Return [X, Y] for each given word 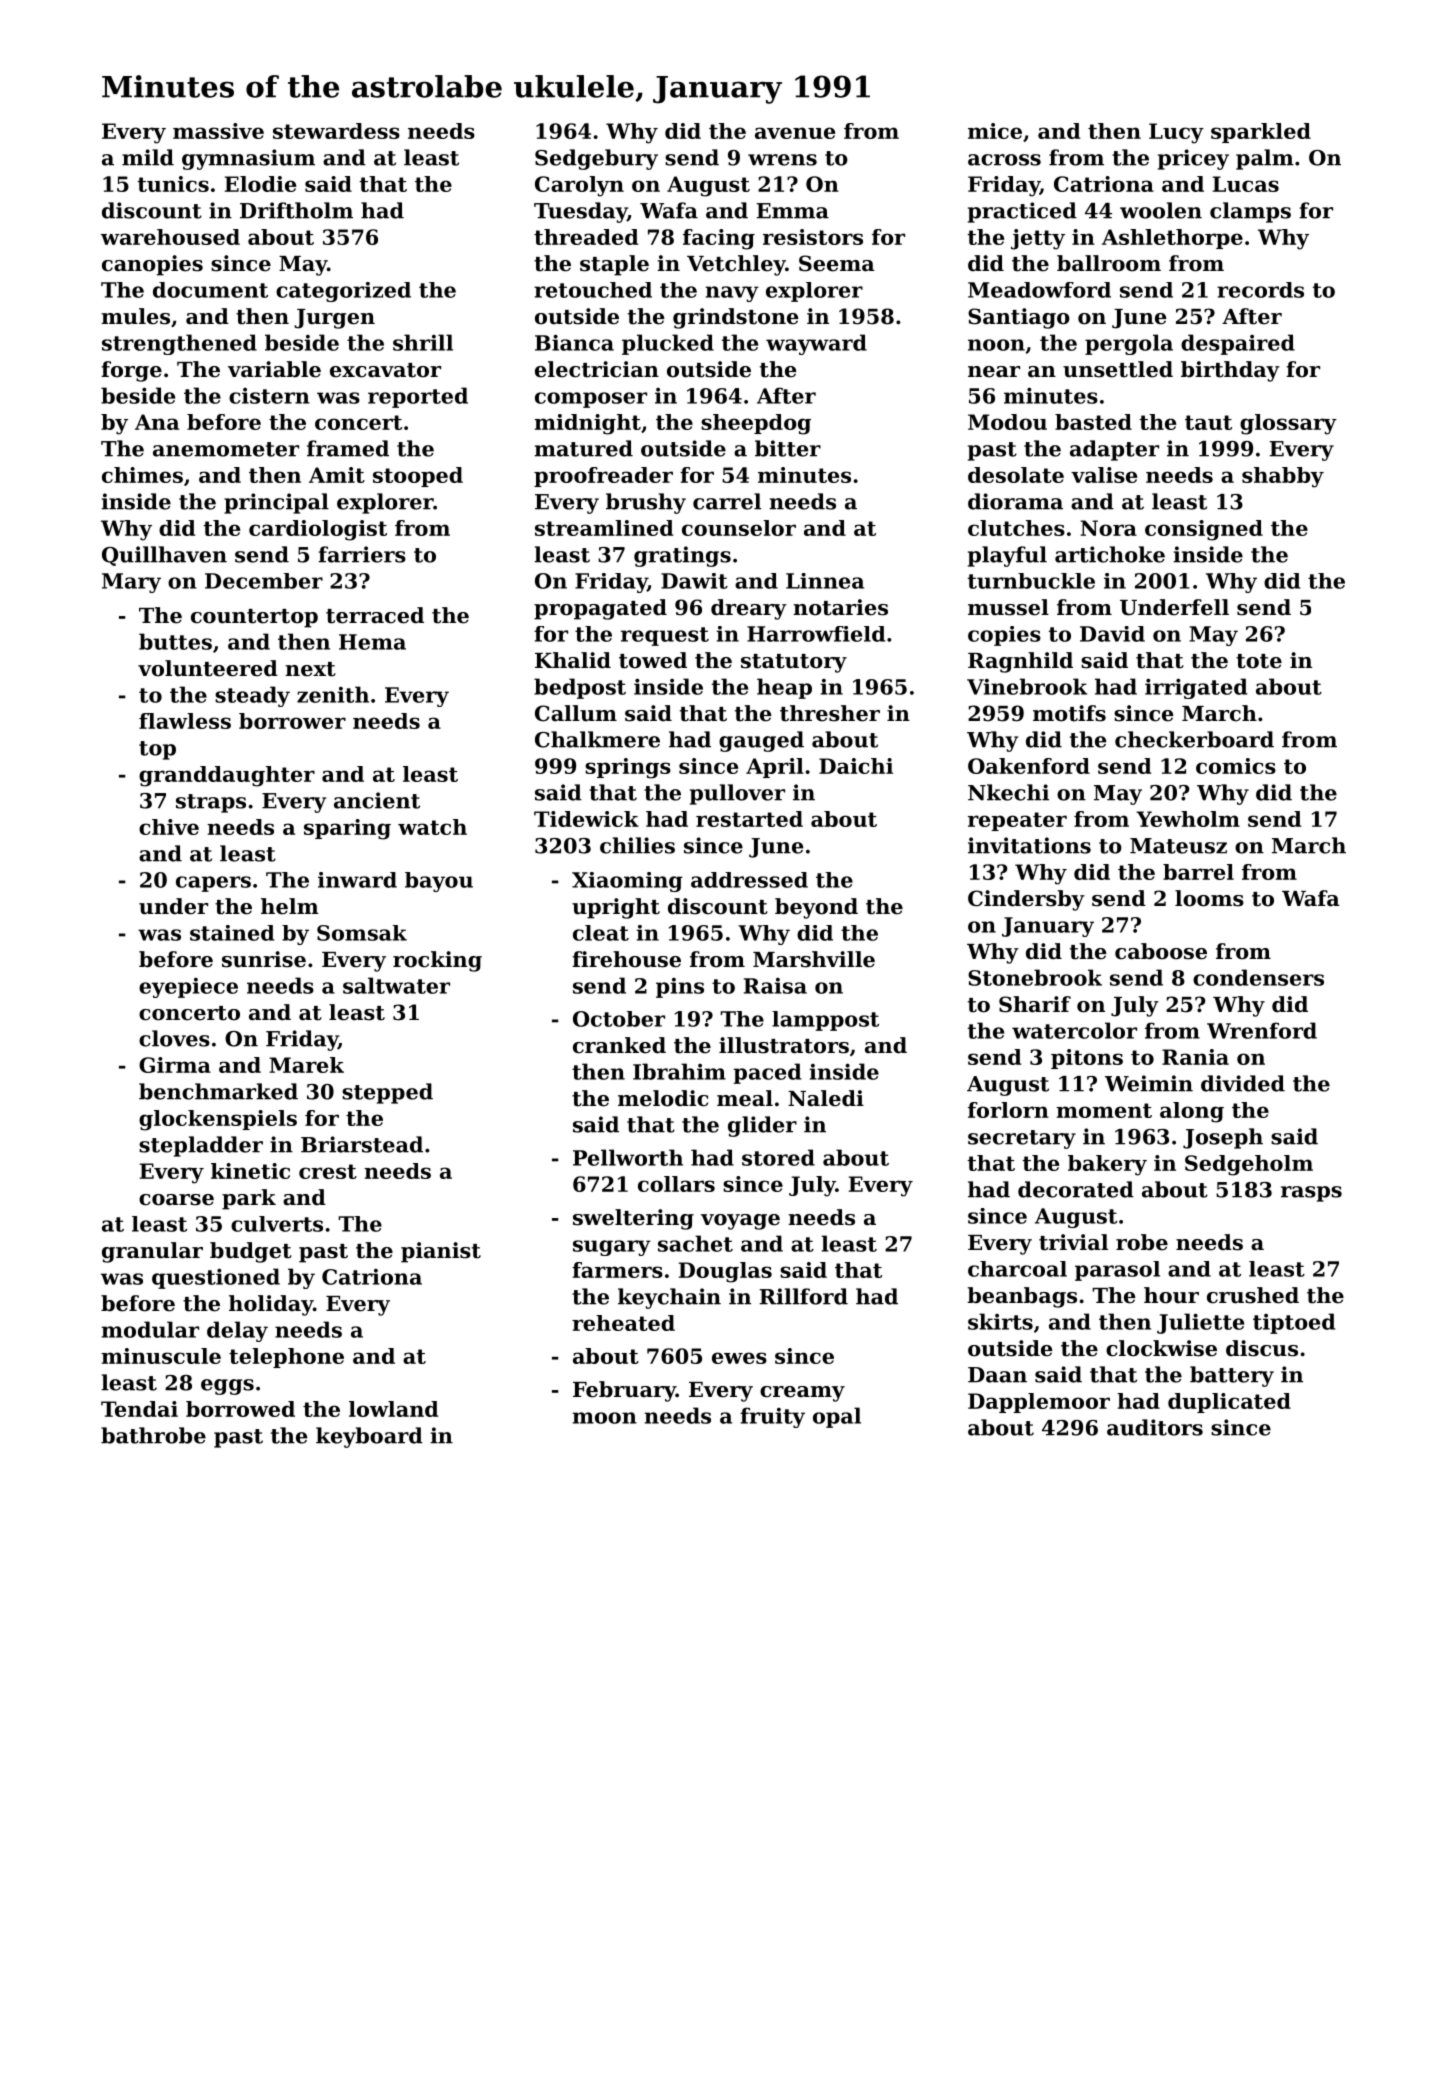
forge [131, 371]
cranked [619, 1045]
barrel [1198, 872]
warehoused [170, 237]
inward [357, 880]
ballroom [1109, 263]
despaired [1238, 344]
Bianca [574, 342]
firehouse [626, 959]
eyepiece [188, 987]
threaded [586, 237]
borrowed [240, 1409]
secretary [1022, 1139]
